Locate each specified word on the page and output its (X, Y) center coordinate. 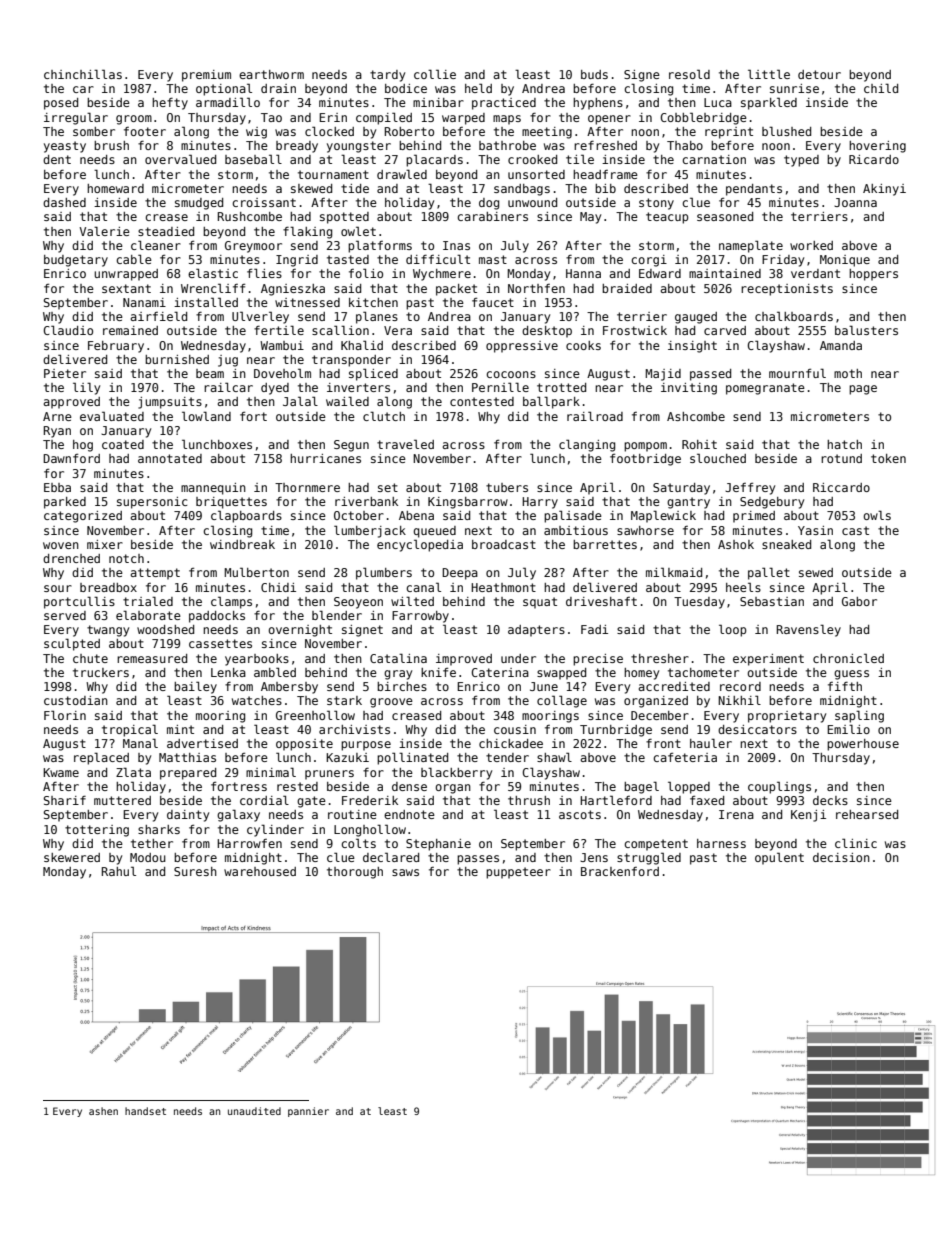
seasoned (725, 216)
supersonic (152, 503)
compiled (384, 118)
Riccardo (841, 487)
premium (206, 76)
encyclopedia (420, 545)
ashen (103, 1111)
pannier (308, 1112)
